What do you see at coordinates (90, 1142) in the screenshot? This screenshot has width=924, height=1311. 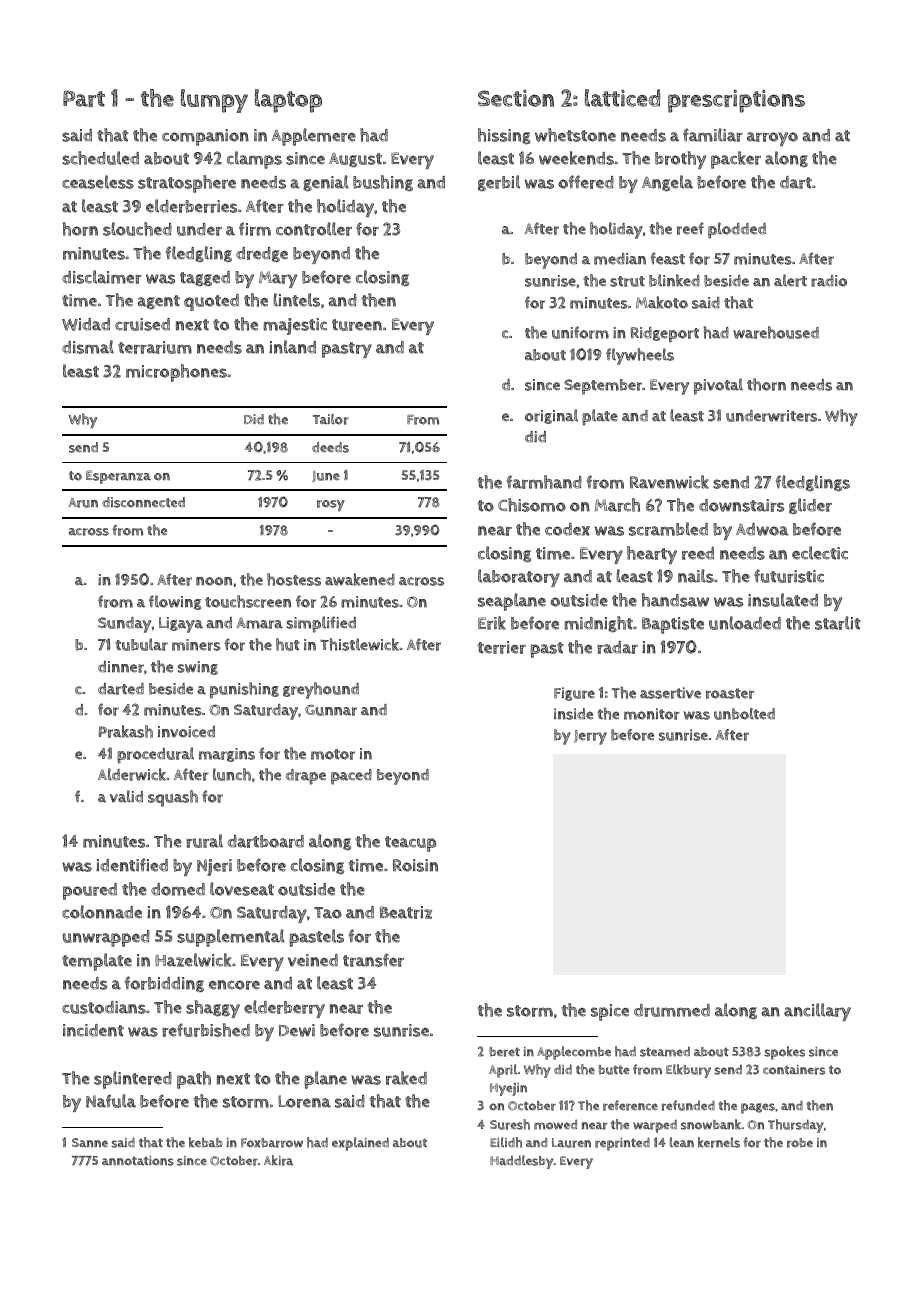 I see `Sanne` at bounding box center [90, 1142].
